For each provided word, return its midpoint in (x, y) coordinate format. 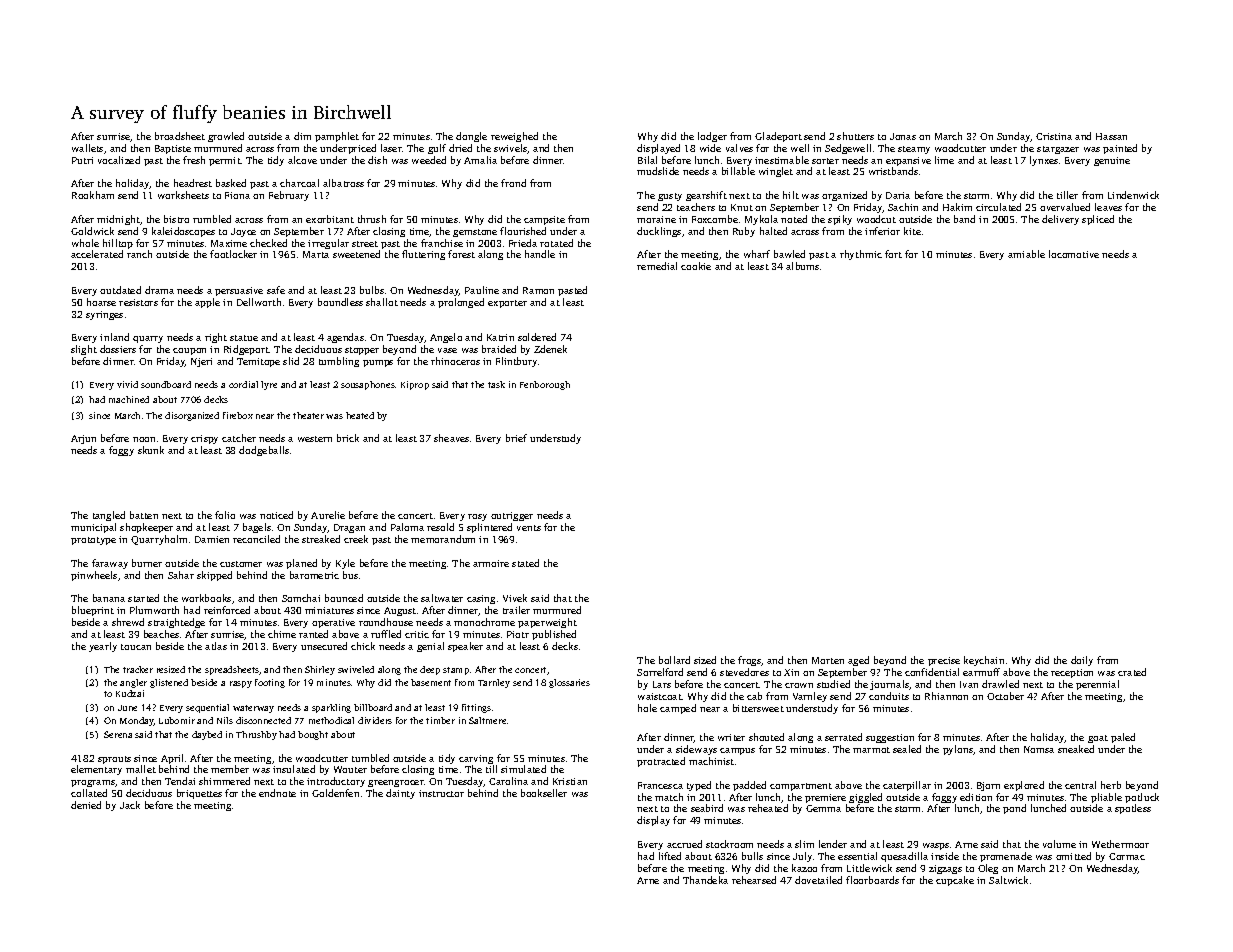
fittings (476, 708)
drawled (1000, 684)
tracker (138, 669)
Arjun (83, 439)
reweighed (514, 137)
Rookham (93, 195)
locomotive (1074, 254)
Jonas (903, 136)
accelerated (97, 254)
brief (516, 438)
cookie (696, 266)
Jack (130, 805)
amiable (1026, 254)
